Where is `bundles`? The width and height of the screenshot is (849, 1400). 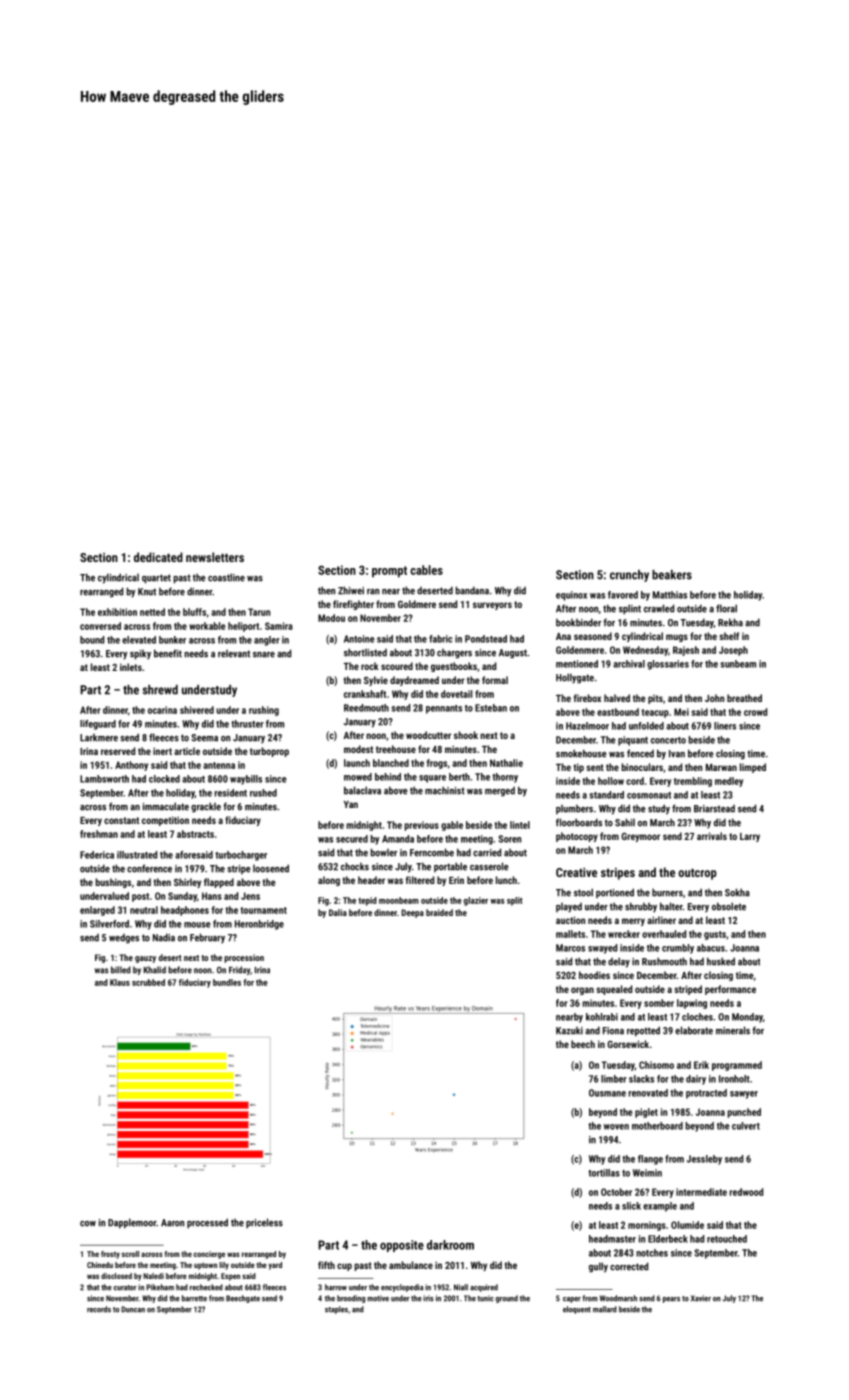
bundles is located at coordinates (227, 982).
